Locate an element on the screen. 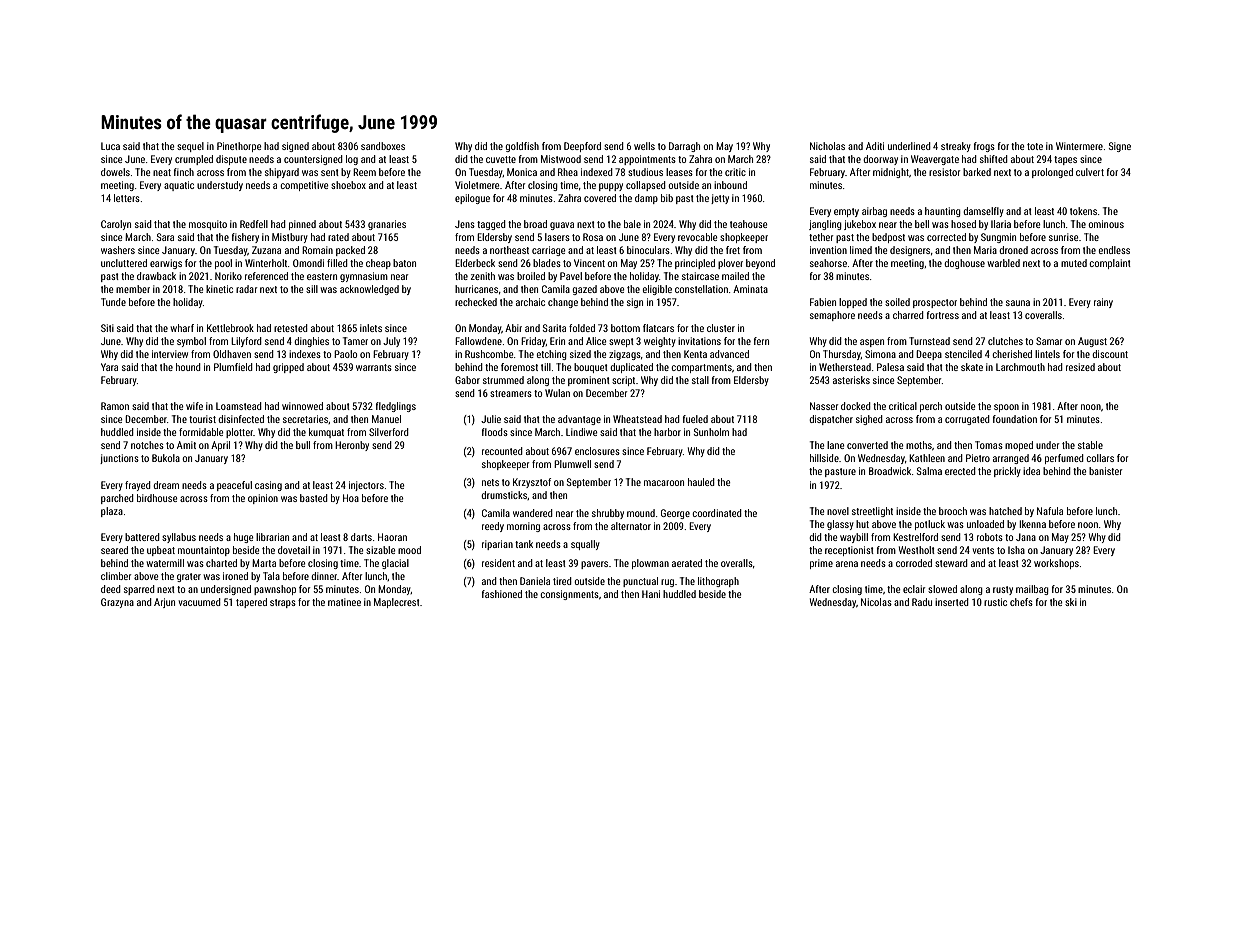  fledglings is located at coordinates (396, 407).
